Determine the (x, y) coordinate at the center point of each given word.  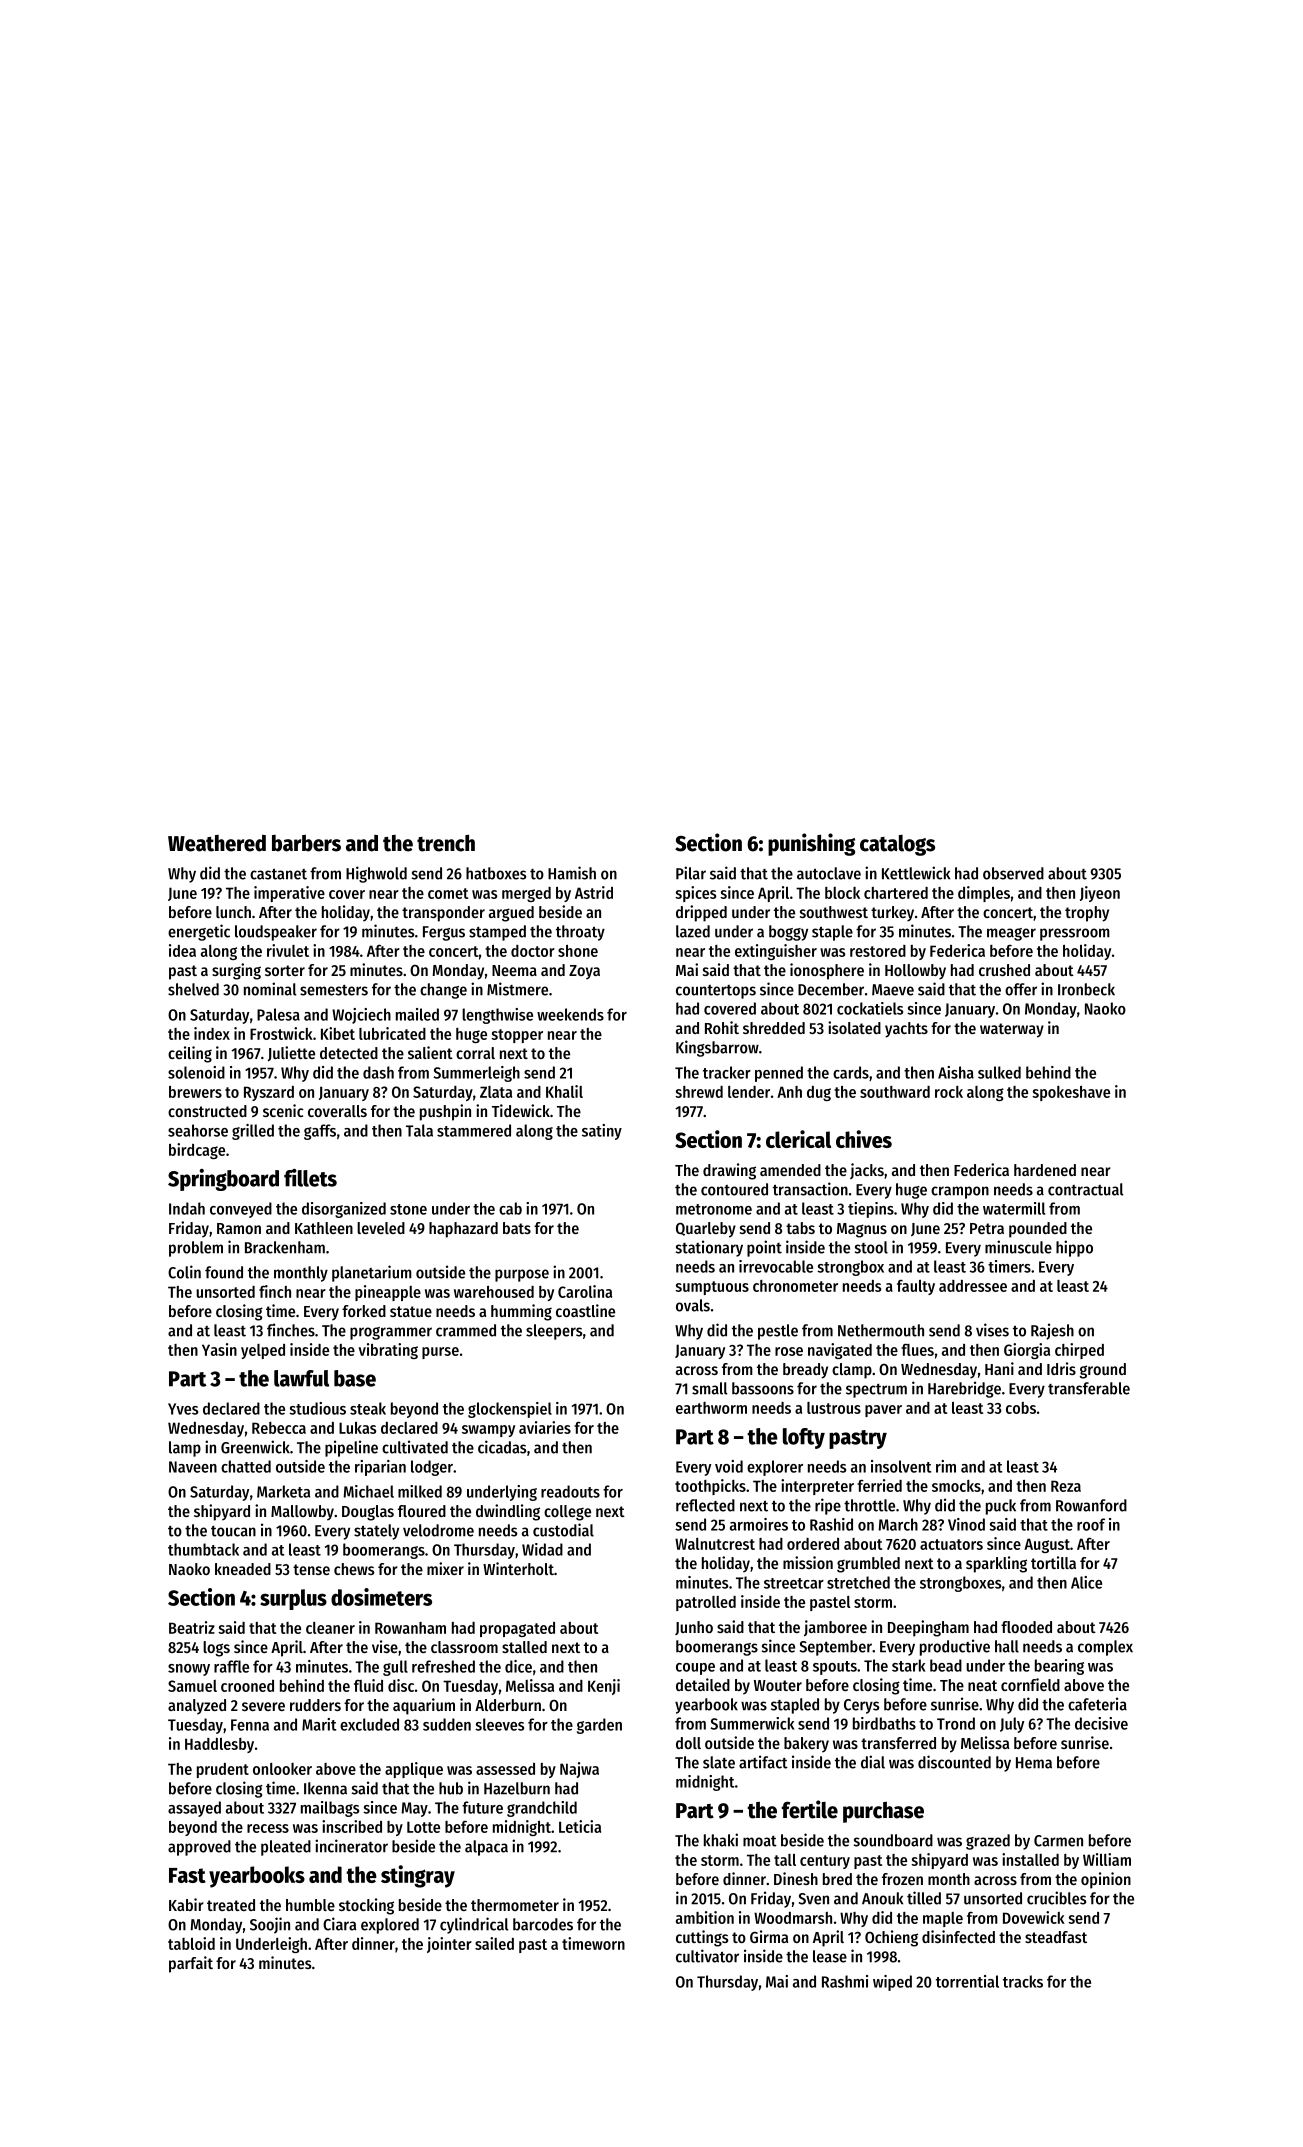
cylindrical (474, 1925)
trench (446, 843)
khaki (721, 1840)
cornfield (1030, 1684)
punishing (811, 844)
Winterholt (518, 1568)
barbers (306, 843)
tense (311, 1569)
